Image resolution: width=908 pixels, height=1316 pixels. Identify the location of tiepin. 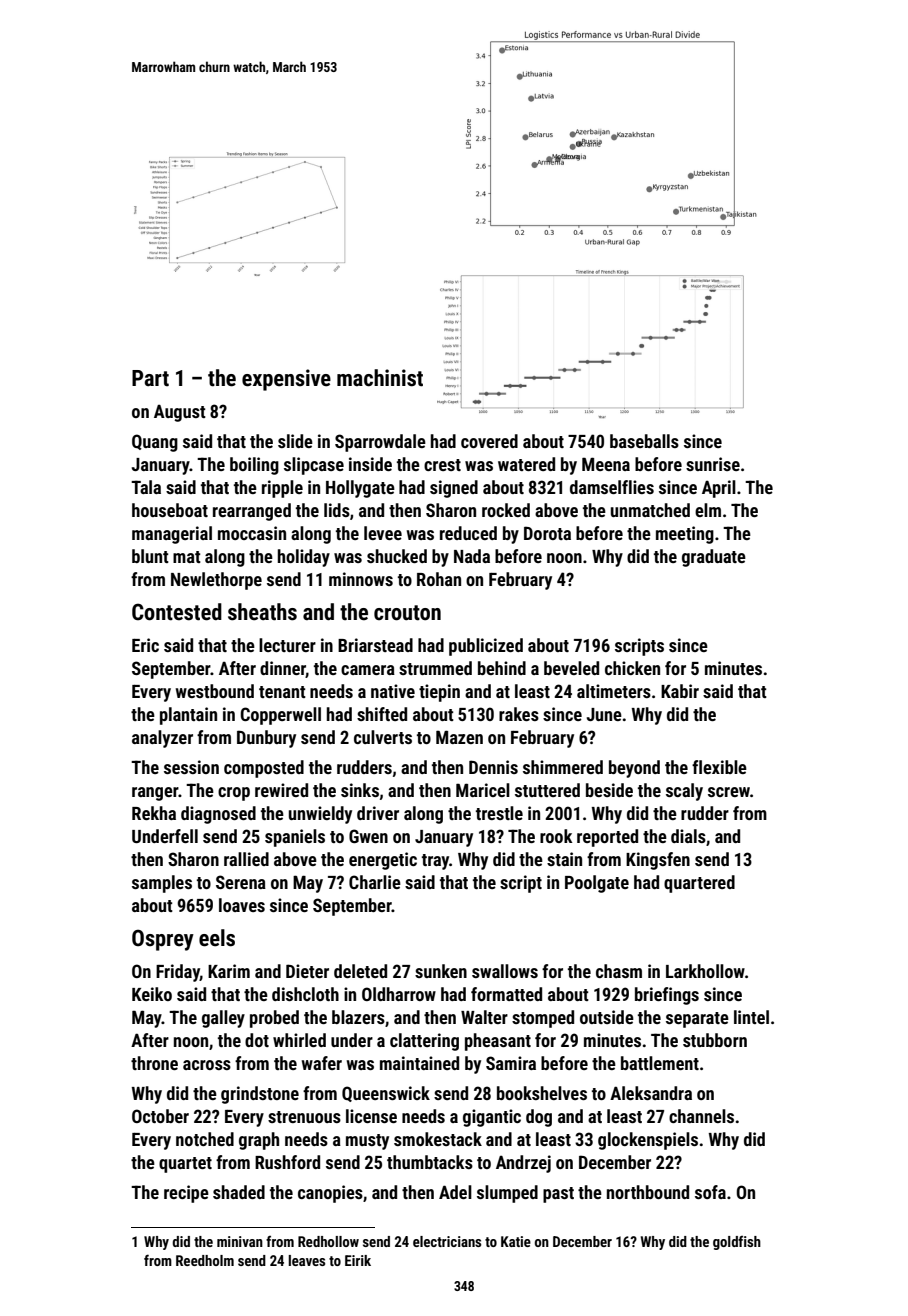
(439, 693).
